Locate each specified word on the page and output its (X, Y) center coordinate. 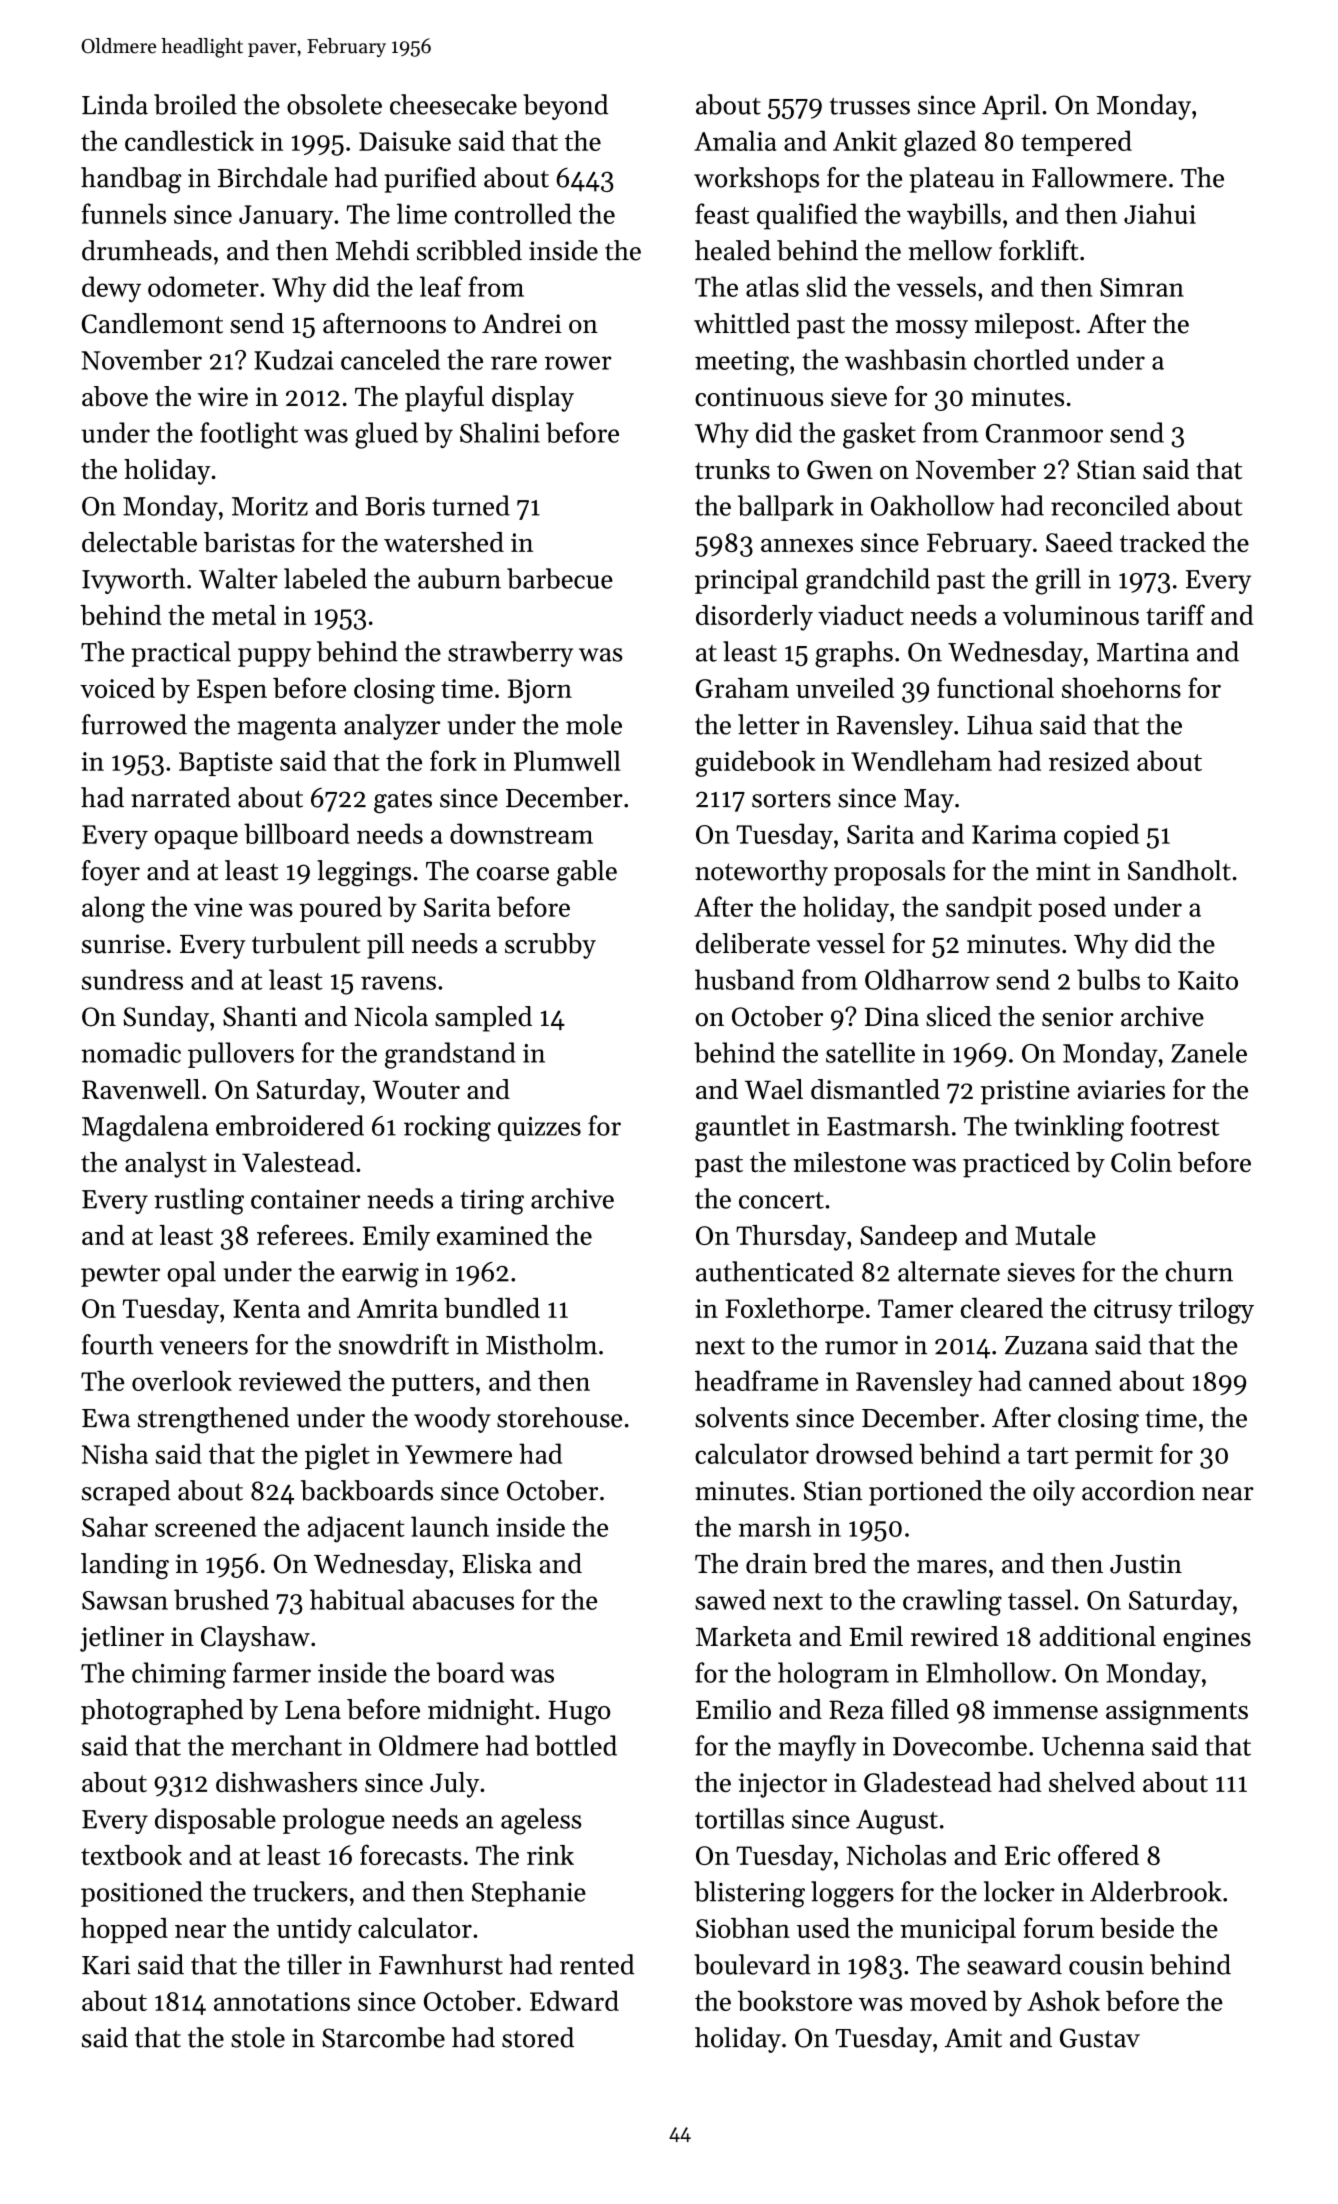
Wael (774, 1089)
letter (769, 724)
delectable (139, 542)
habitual (357, 1599)
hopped (124, 1930)
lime (422, 213)
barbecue (560, 578)
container (305, 1199)
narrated (181, 797)
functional (995, 687)
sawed (730, 1599)
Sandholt (1179, 870)
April (1011, 107)
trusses (870, 106)
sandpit (989, 909)
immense (1045, 1710)
